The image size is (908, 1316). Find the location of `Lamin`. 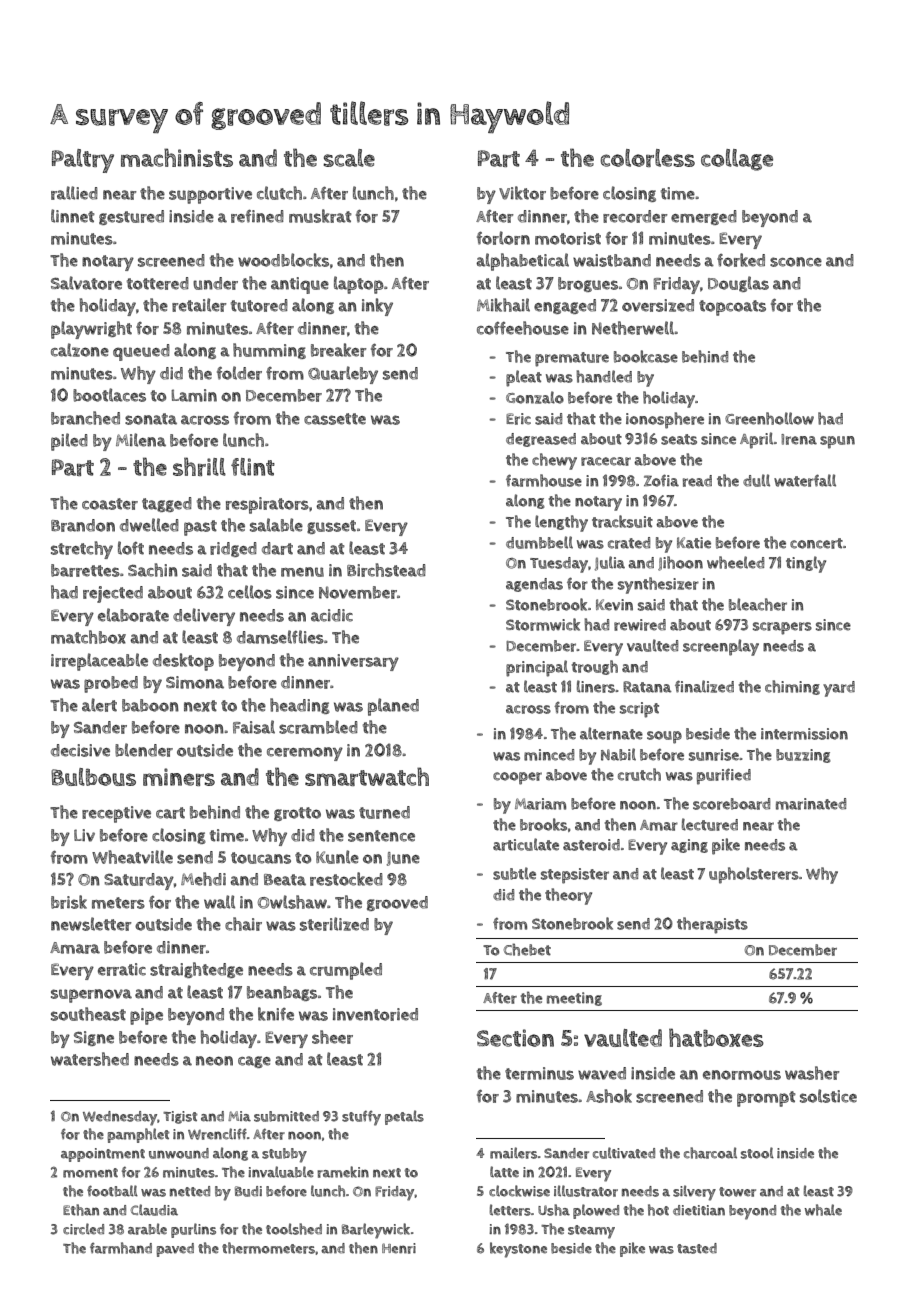

Lamin is located at coordinates (194, 395).
